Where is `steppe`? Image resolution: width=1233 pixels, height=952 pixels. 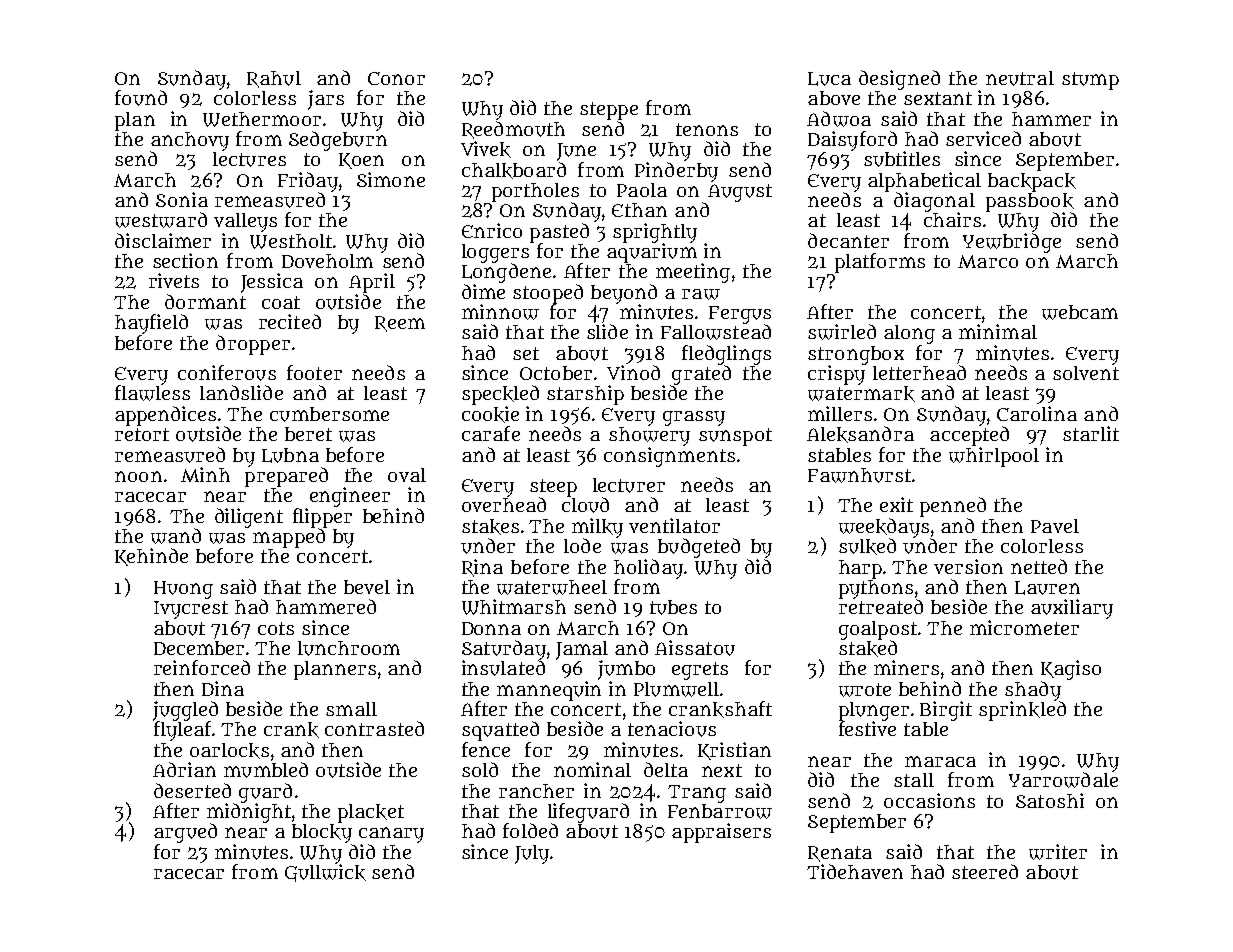
steppe is located at coordinates (609, 111).
